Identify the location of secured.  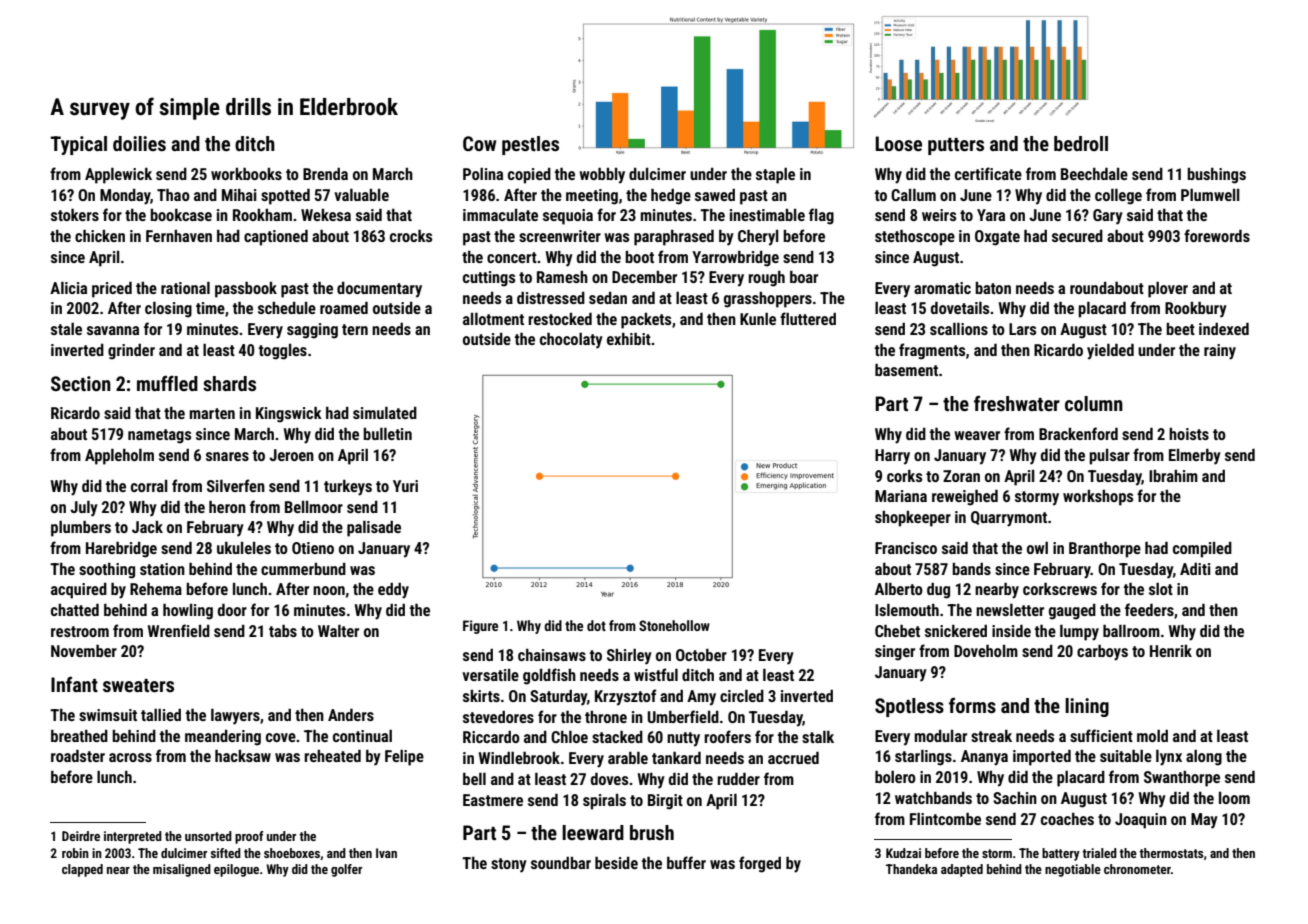
(1077, 236).
